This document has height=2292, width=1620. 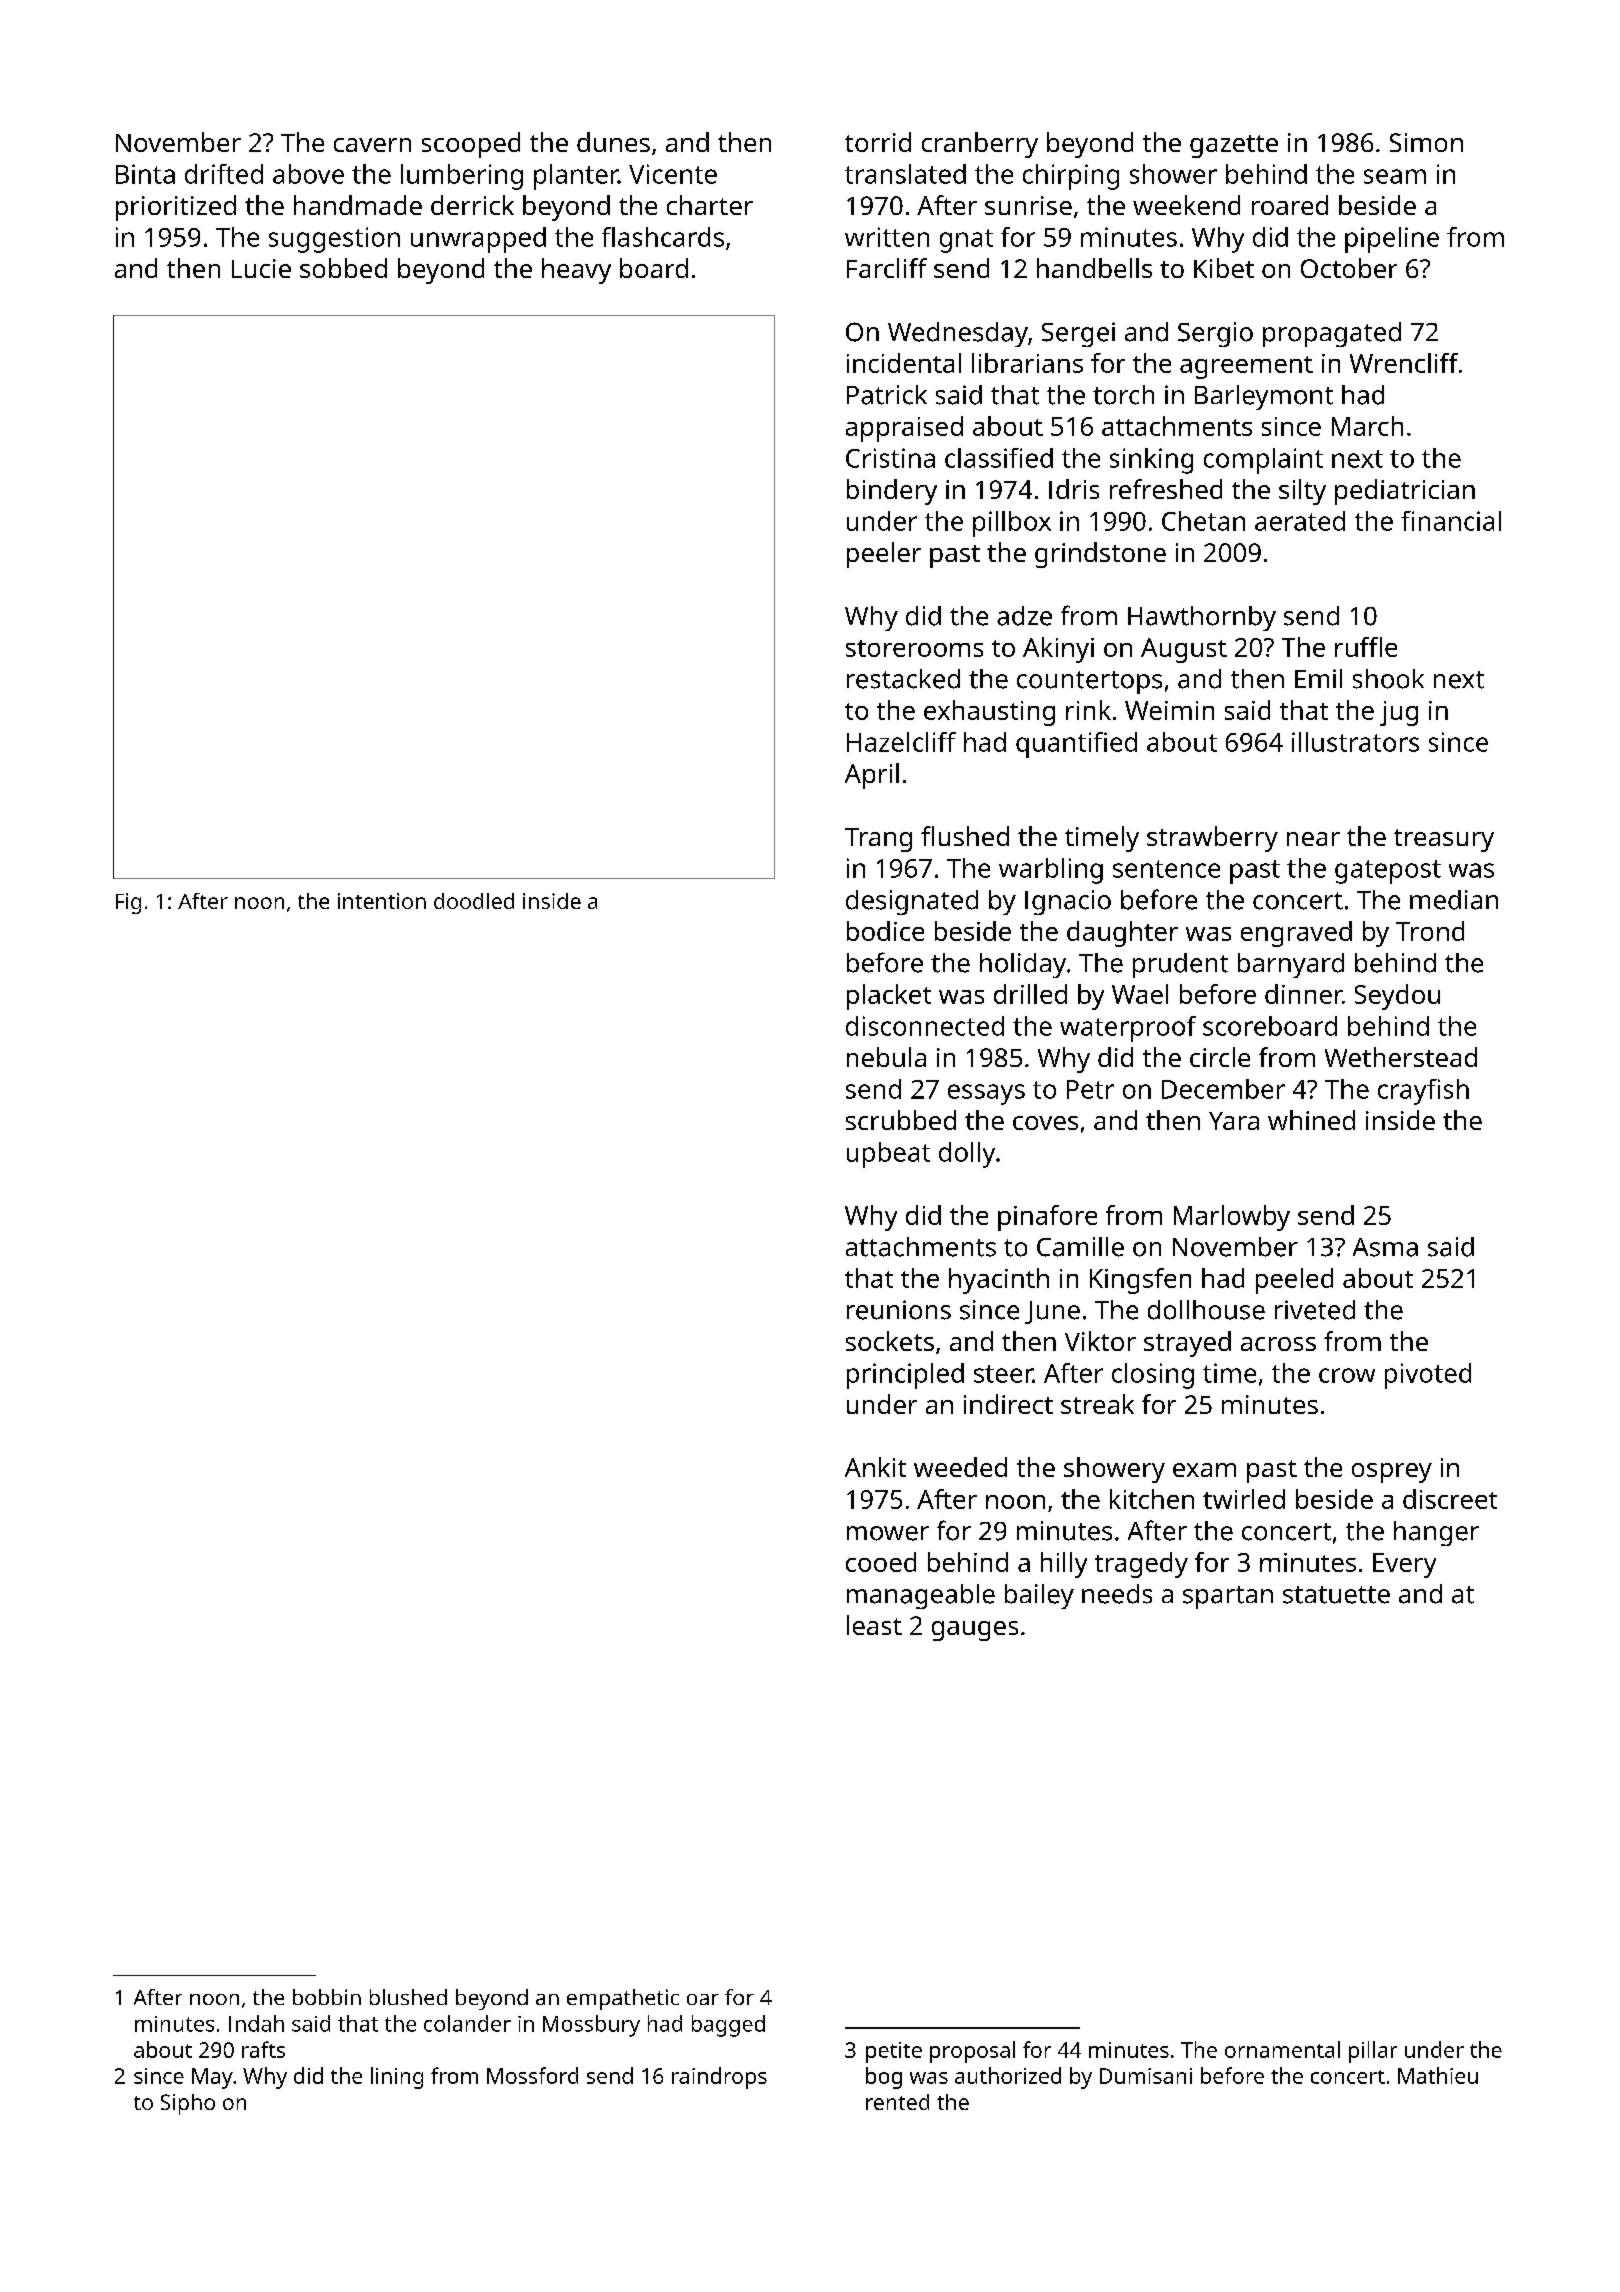 What do you see at coordinates (261, 268) in the document?
I see `Lucie` at bounding box center [261, 268].
